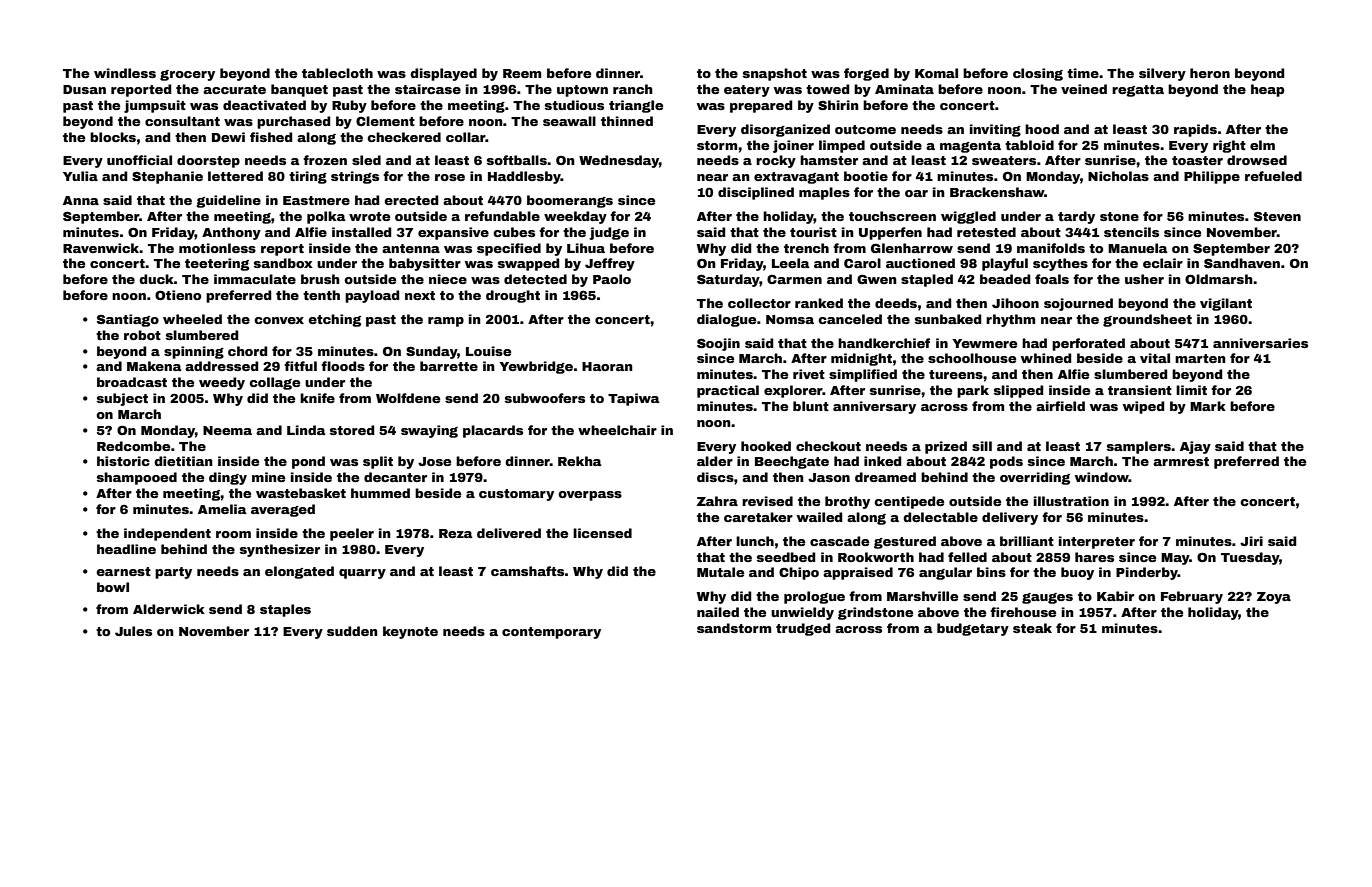  What do you see at coordinates (271, 137) in the image?
I see `fished` at bounding box center [271, 137].
